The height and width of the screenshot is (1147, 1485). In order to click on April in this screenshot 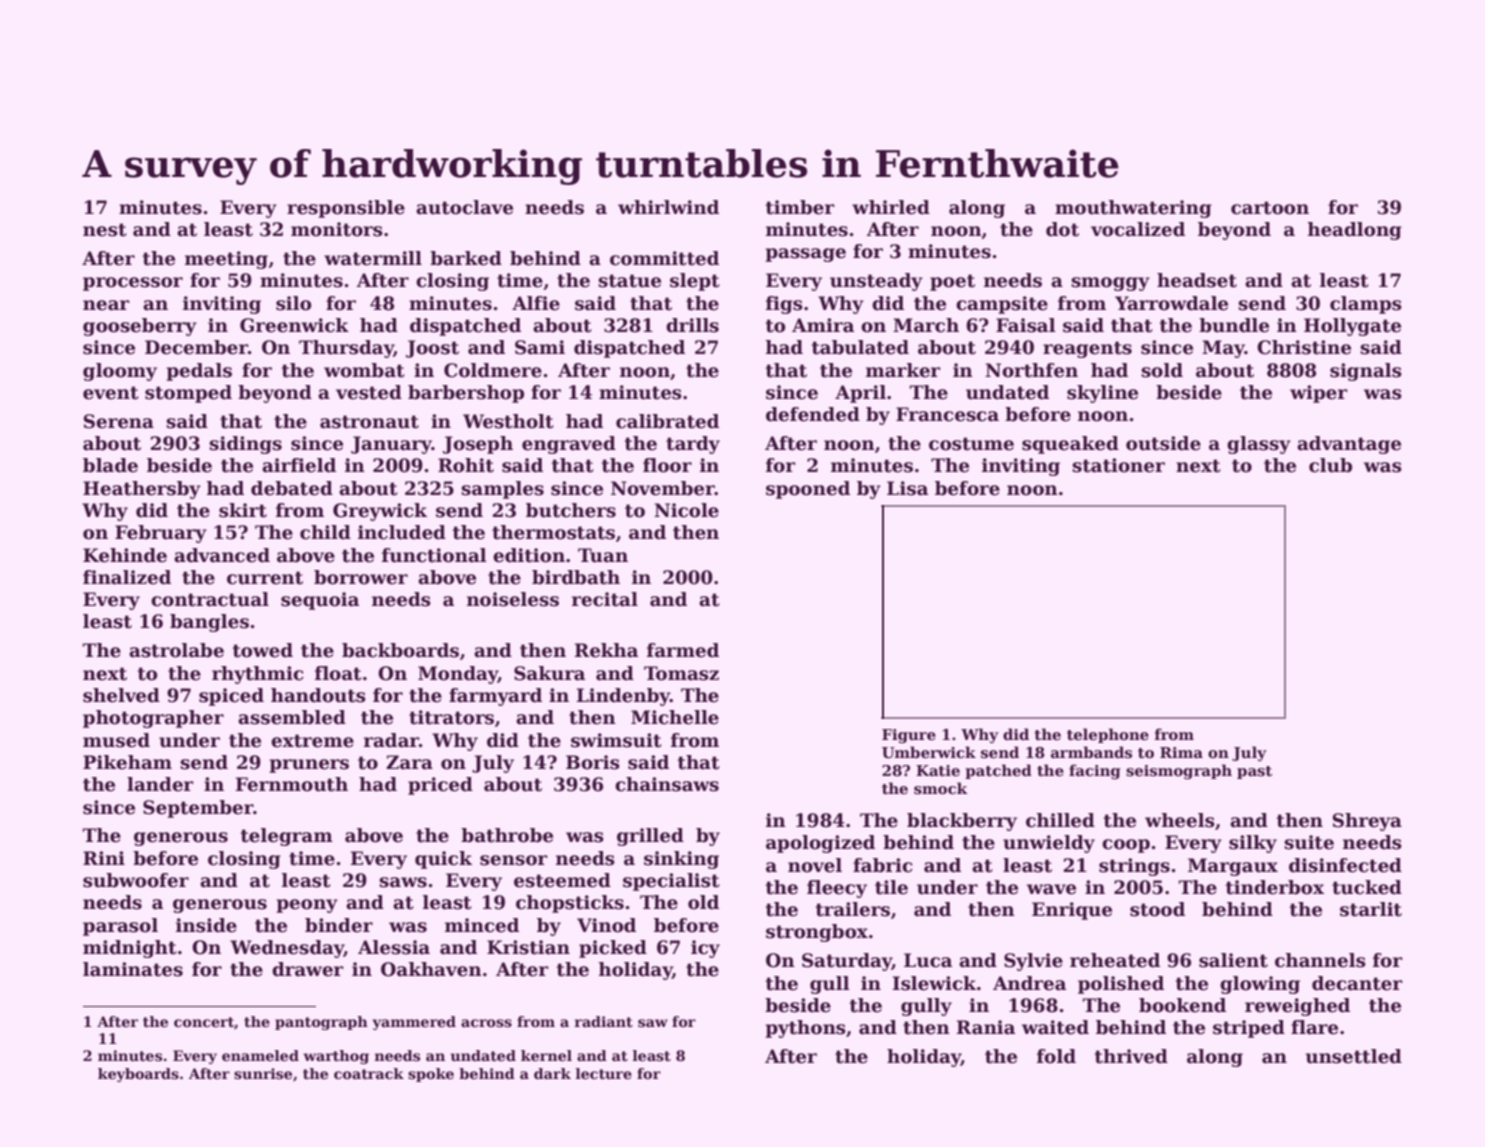, I will do `click(860, 394)`.
